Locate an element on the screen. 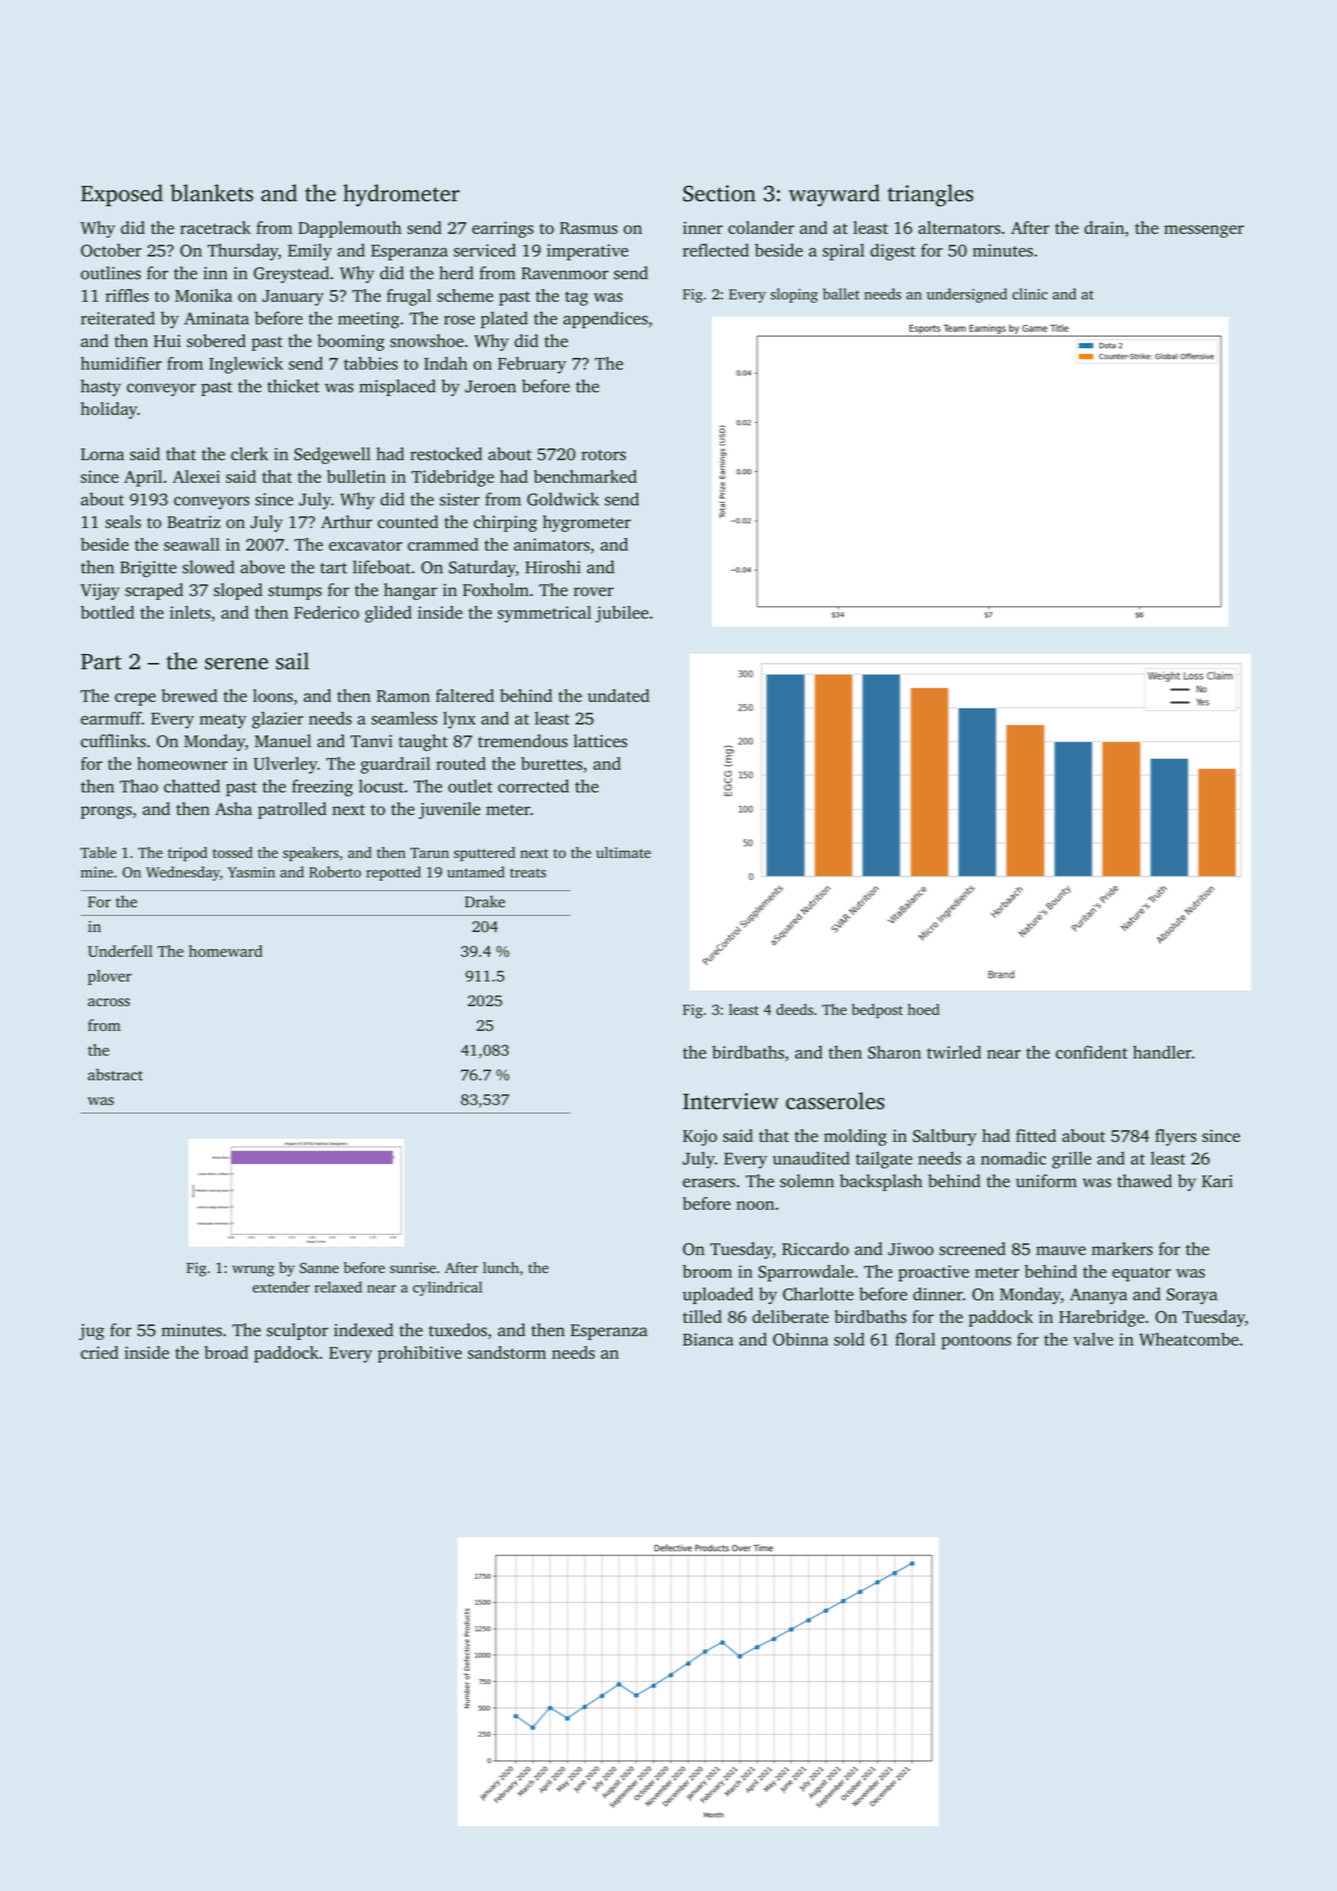 The height and width of the screenshot is (1891, 1337). cried is located at coordinates (100, 1352).
